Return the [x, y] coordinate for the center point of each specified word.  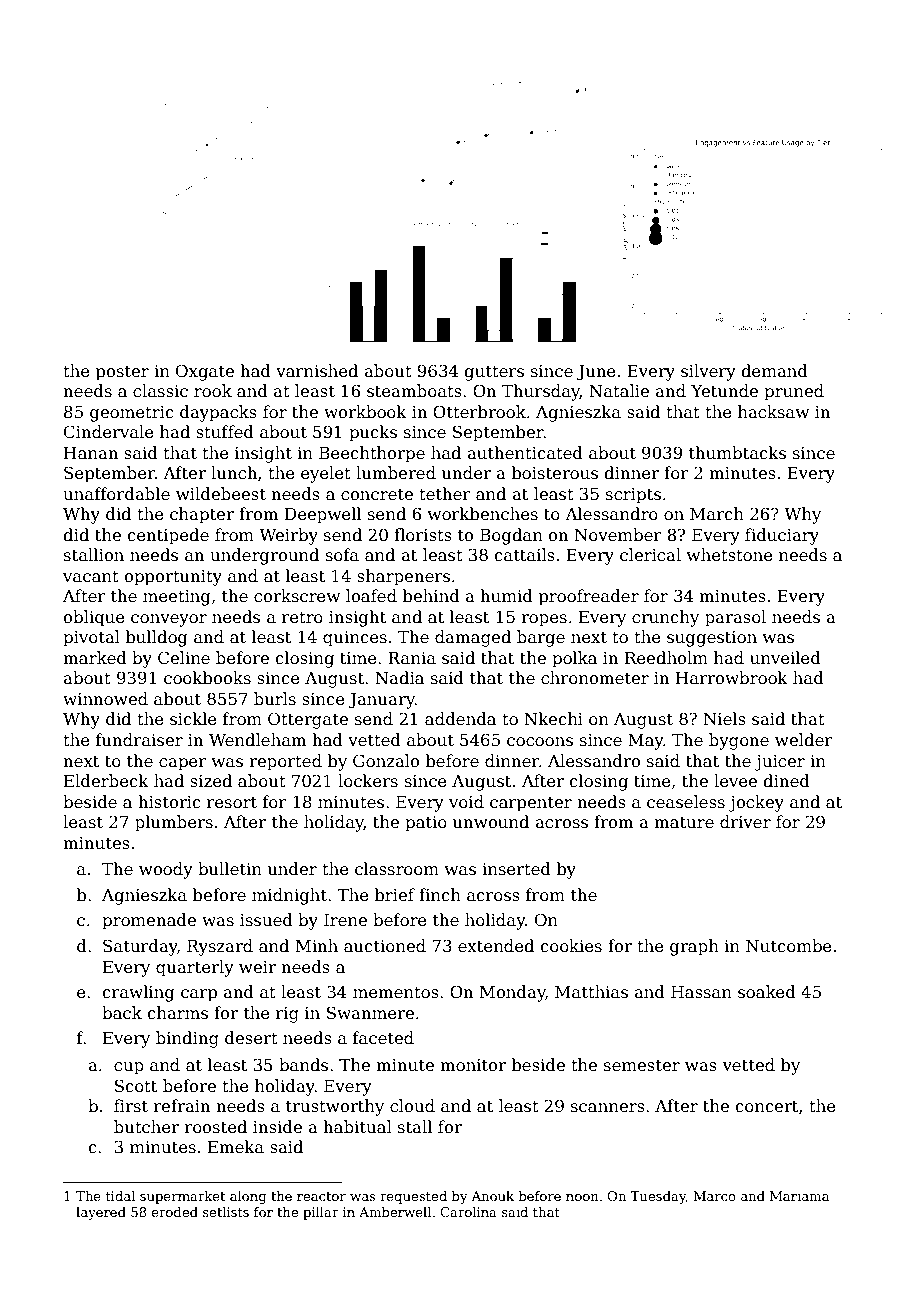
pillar [321, 1213]
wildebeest [221, 494]
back [122, 1013]
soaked [767, 992]
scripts [633, 496]
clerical [650, 555]
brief [395, 895]
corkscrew [297, 596]
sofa [342, 555]
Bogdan [511, 536]
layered [101, 1213]
